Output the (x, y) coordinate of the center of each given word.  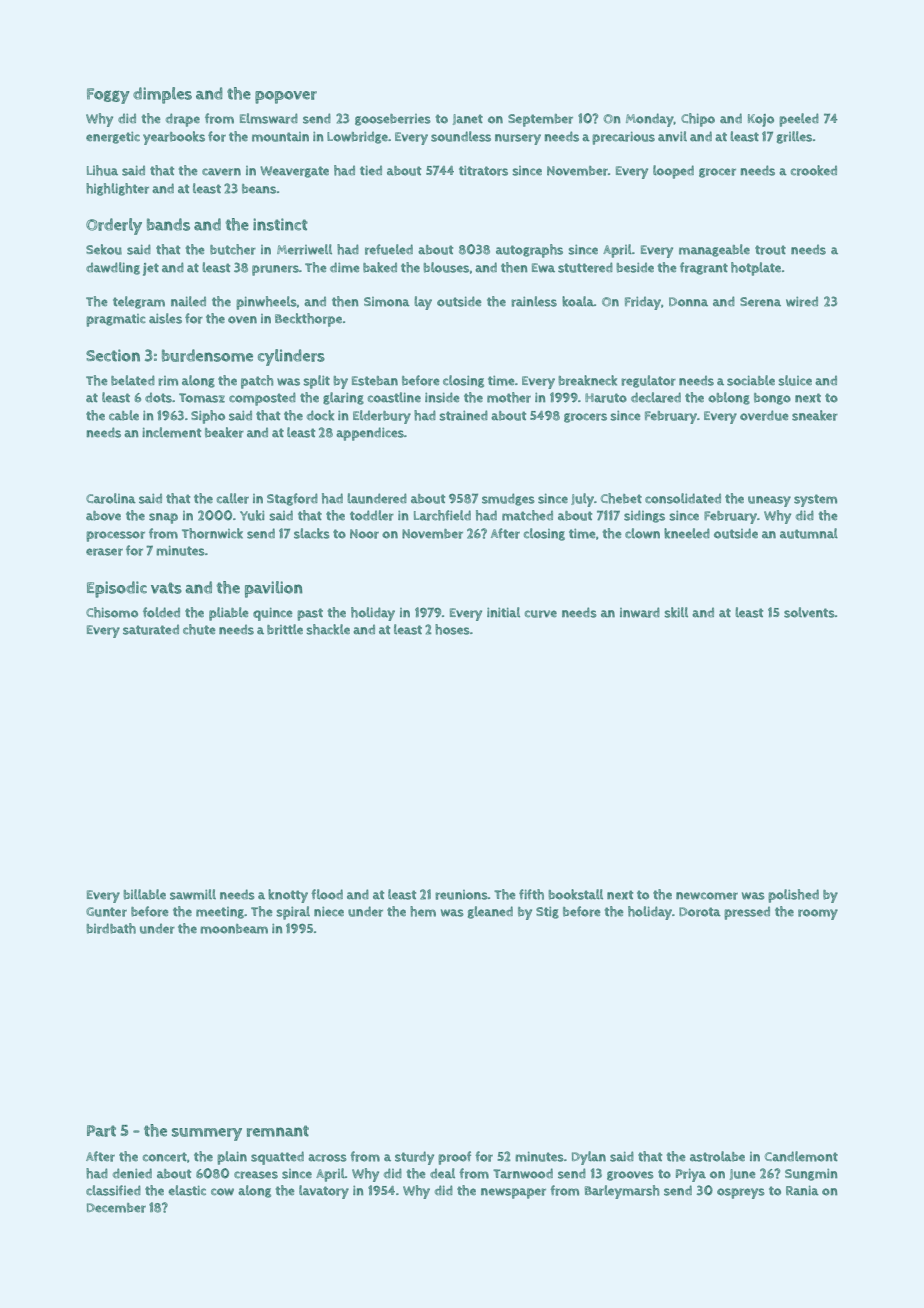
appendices (370, 434)
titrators (483, 171)
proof (454, 1158)
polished (793, 896)
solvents (809, 612)
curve (541, 614)
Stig (547, 913)
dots (158, 397)
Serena (760, 302)
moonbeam (234, 929)
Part (101, 1131)
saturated (151, 629)
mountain (280, 137)
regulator (648, 381)
